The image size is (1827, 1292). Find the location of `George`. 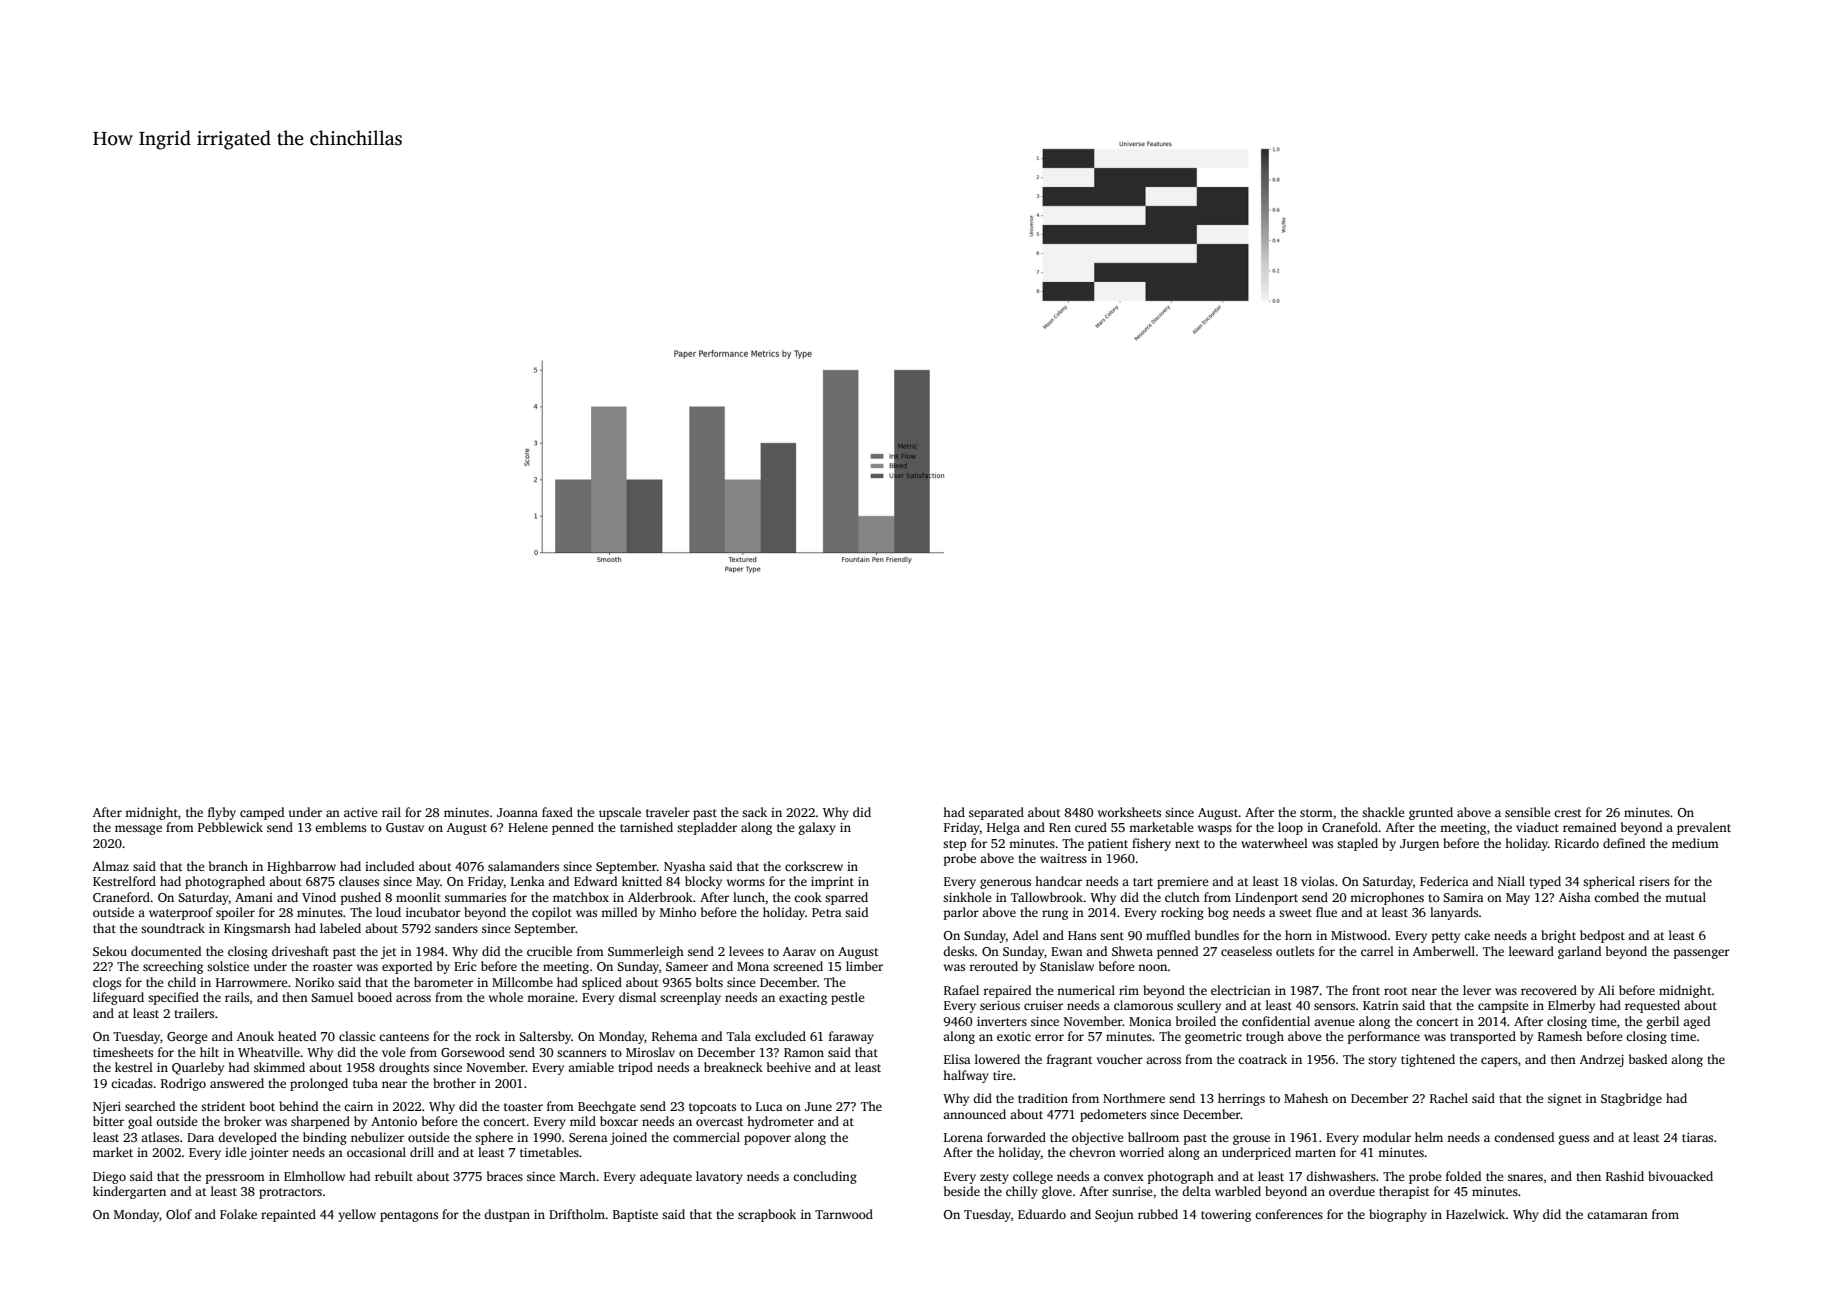

George is located at coordinates (187, 1038).
